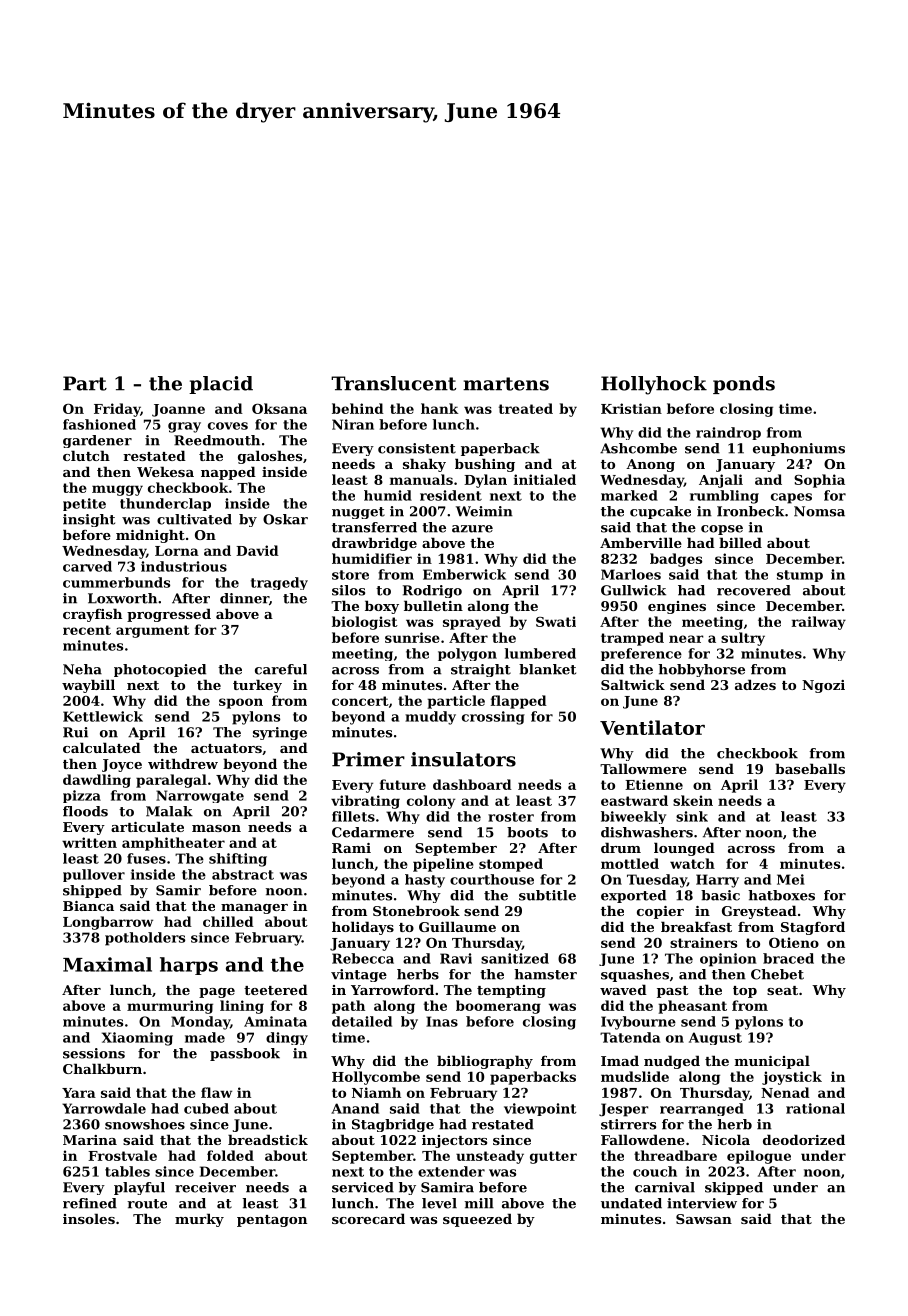 This document has height=1316, width=908. I want to click on shifting, so click(238, 860).
